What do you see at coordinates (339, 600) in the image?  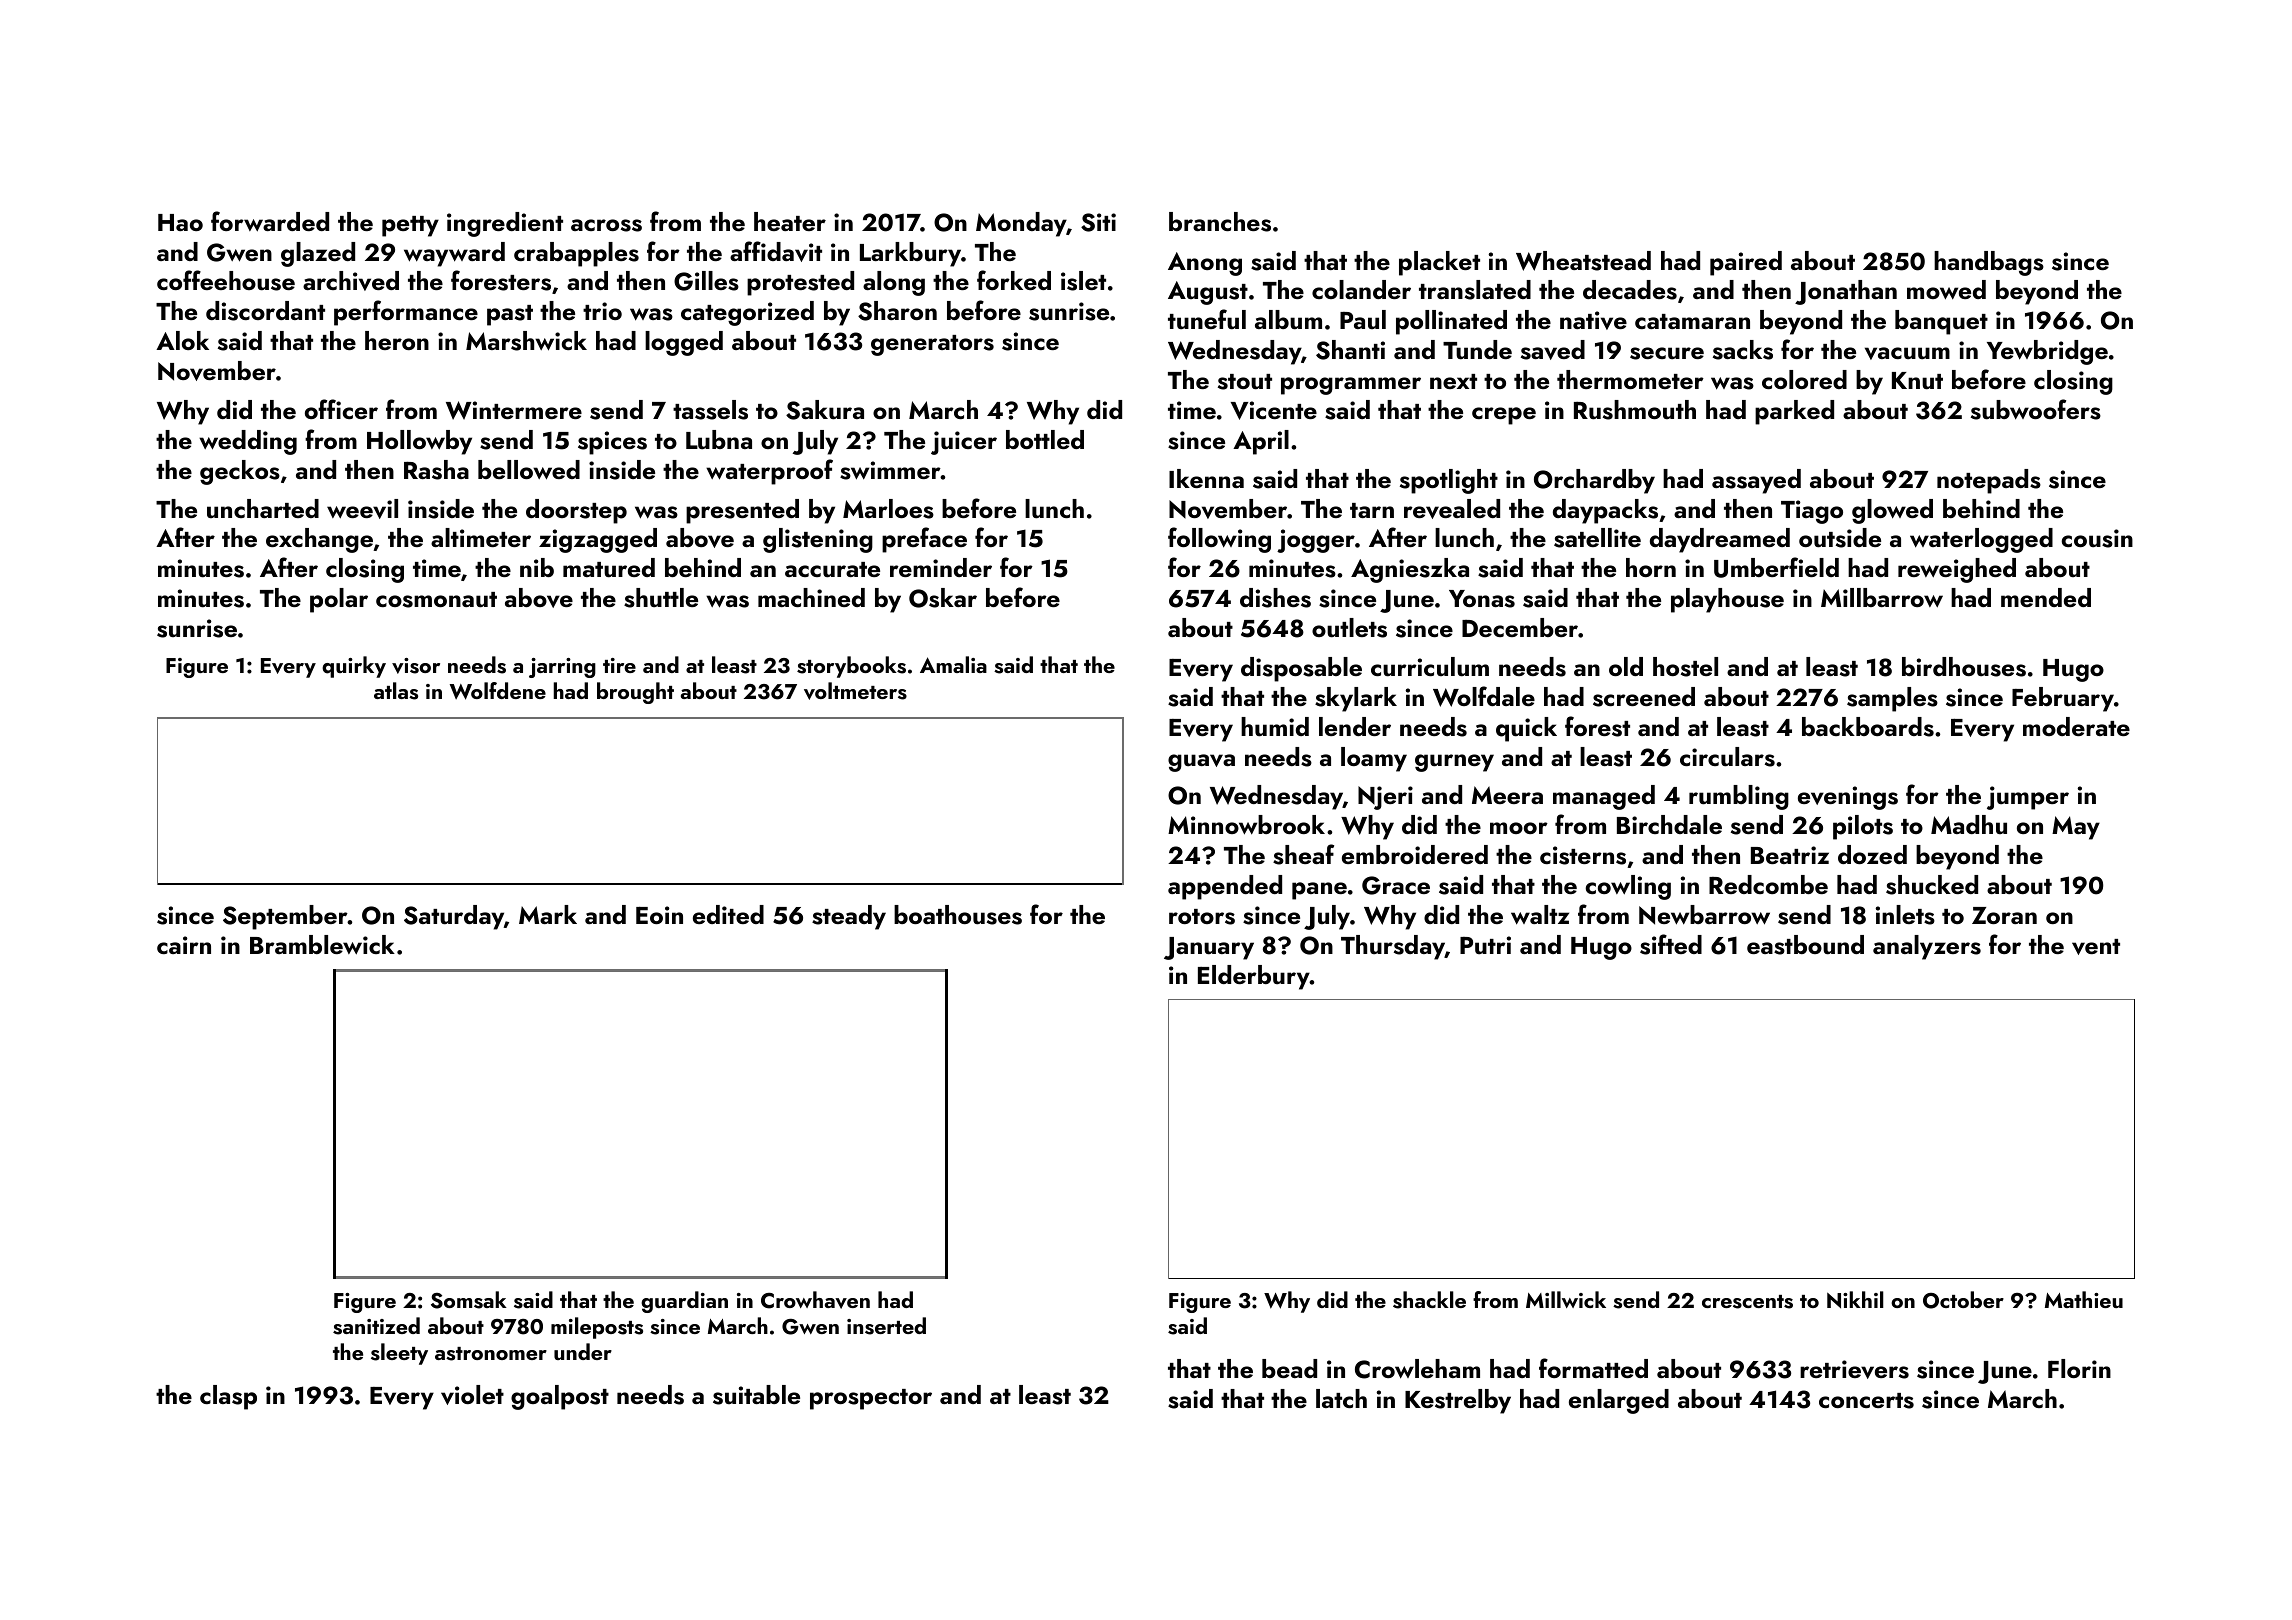 I see `polar` at bounding box center [339, 600].
